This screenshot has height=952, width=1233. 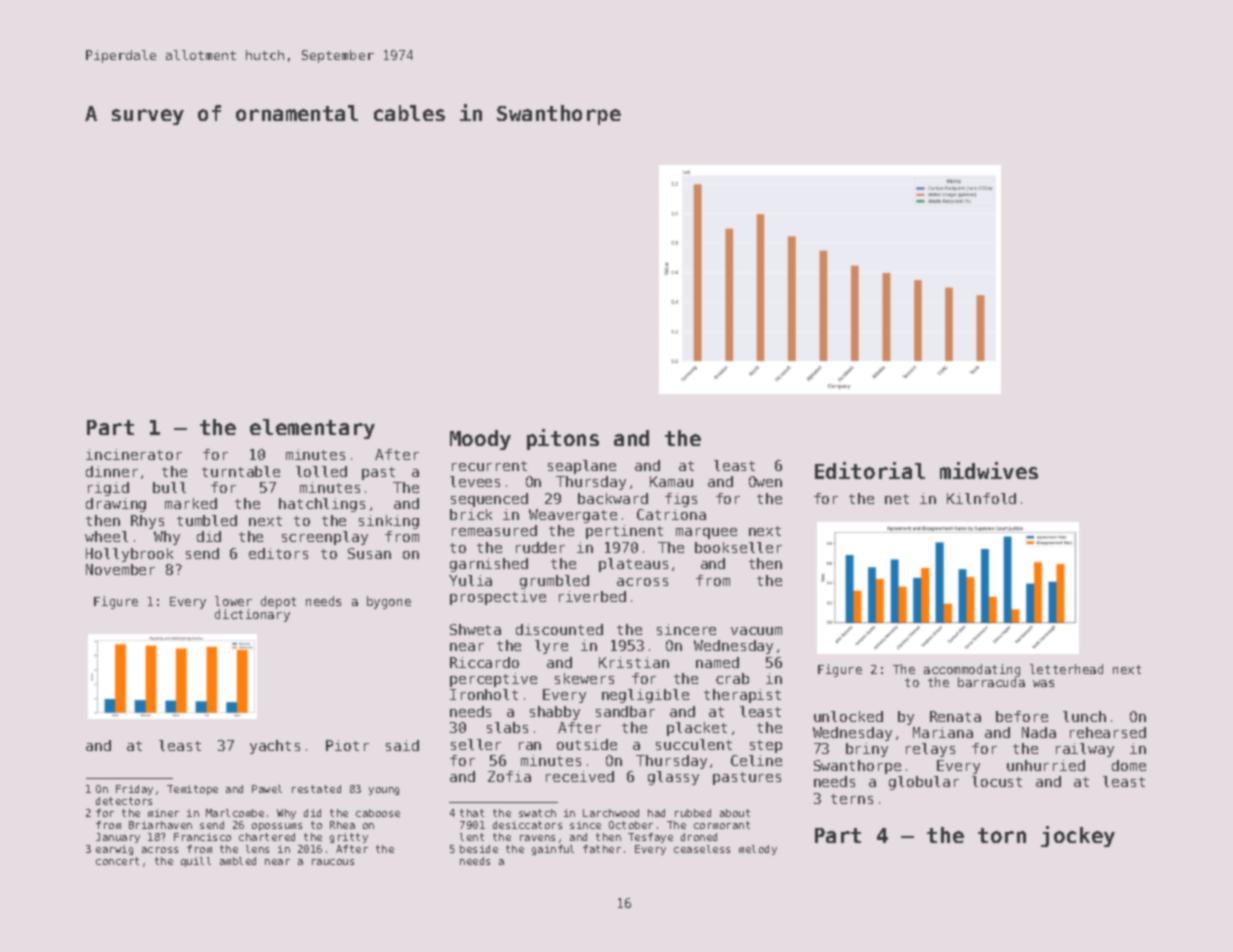 I want to click on jockey, so click(x=1078, y=836).
